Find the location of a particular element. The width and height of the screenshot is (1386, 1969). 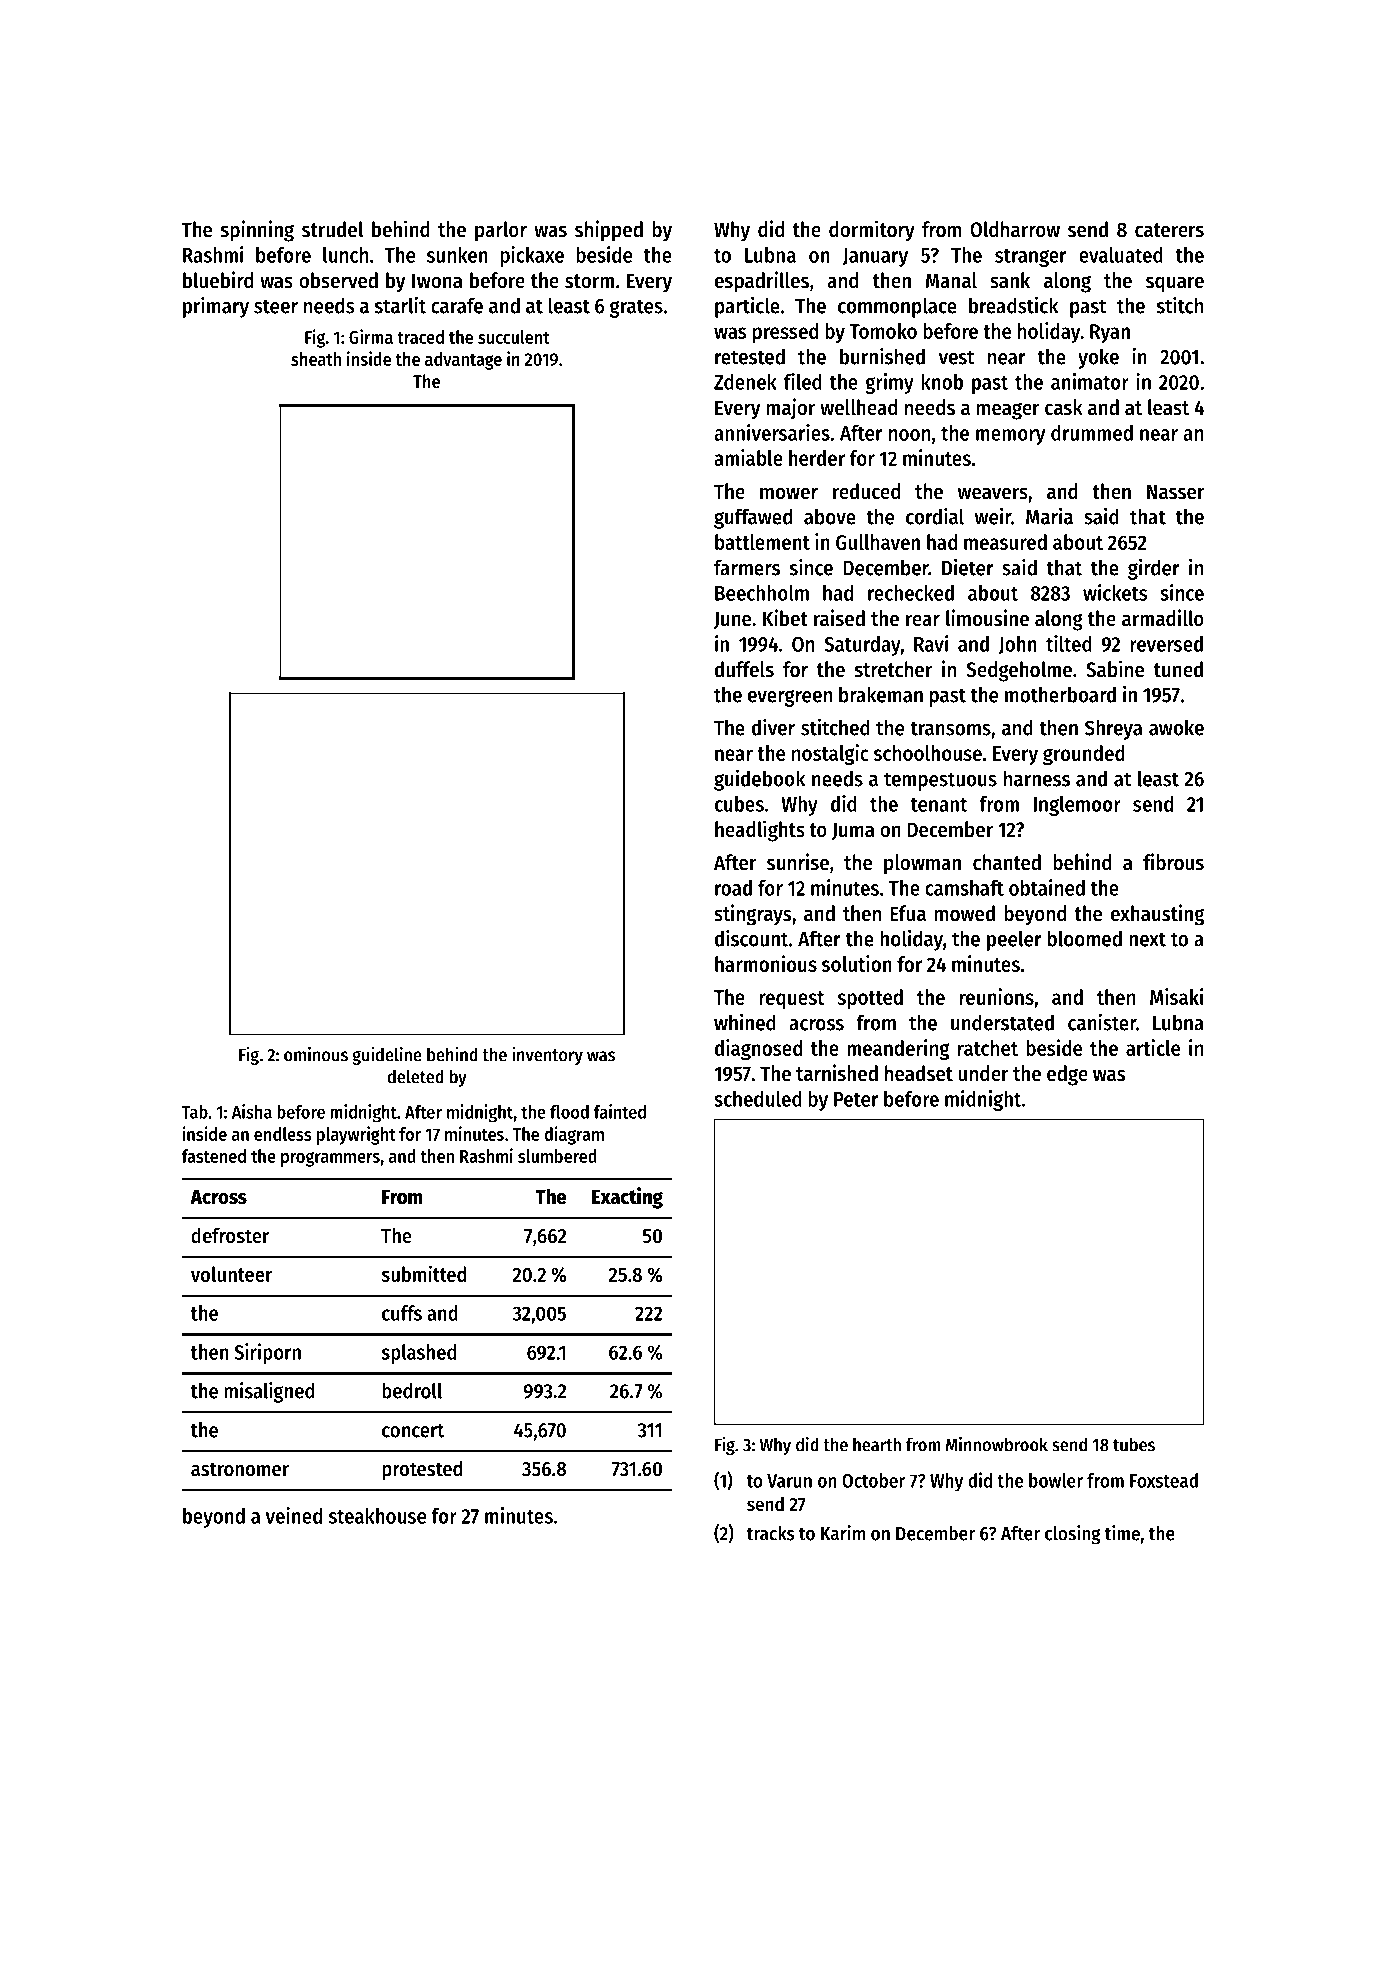

square is located at coordinates (1175, 284).
